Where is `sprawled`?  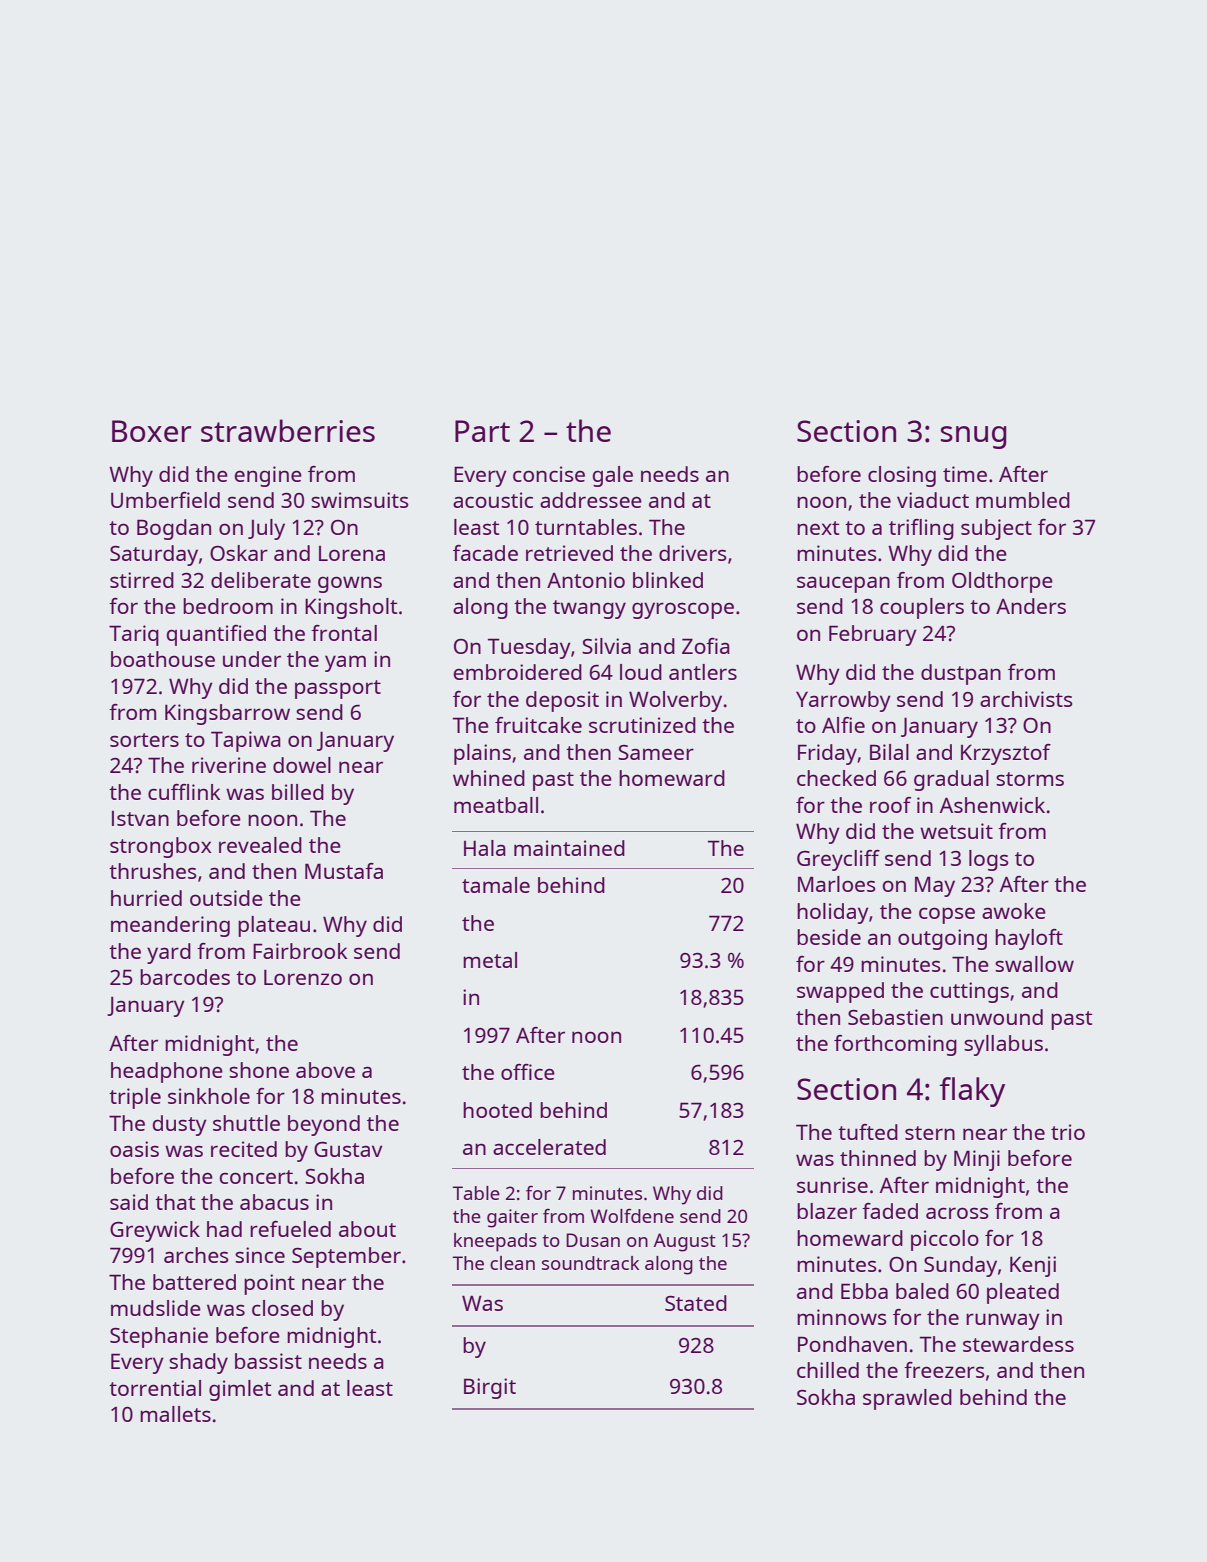
sprawled is located at coordinates (907, 1399).
